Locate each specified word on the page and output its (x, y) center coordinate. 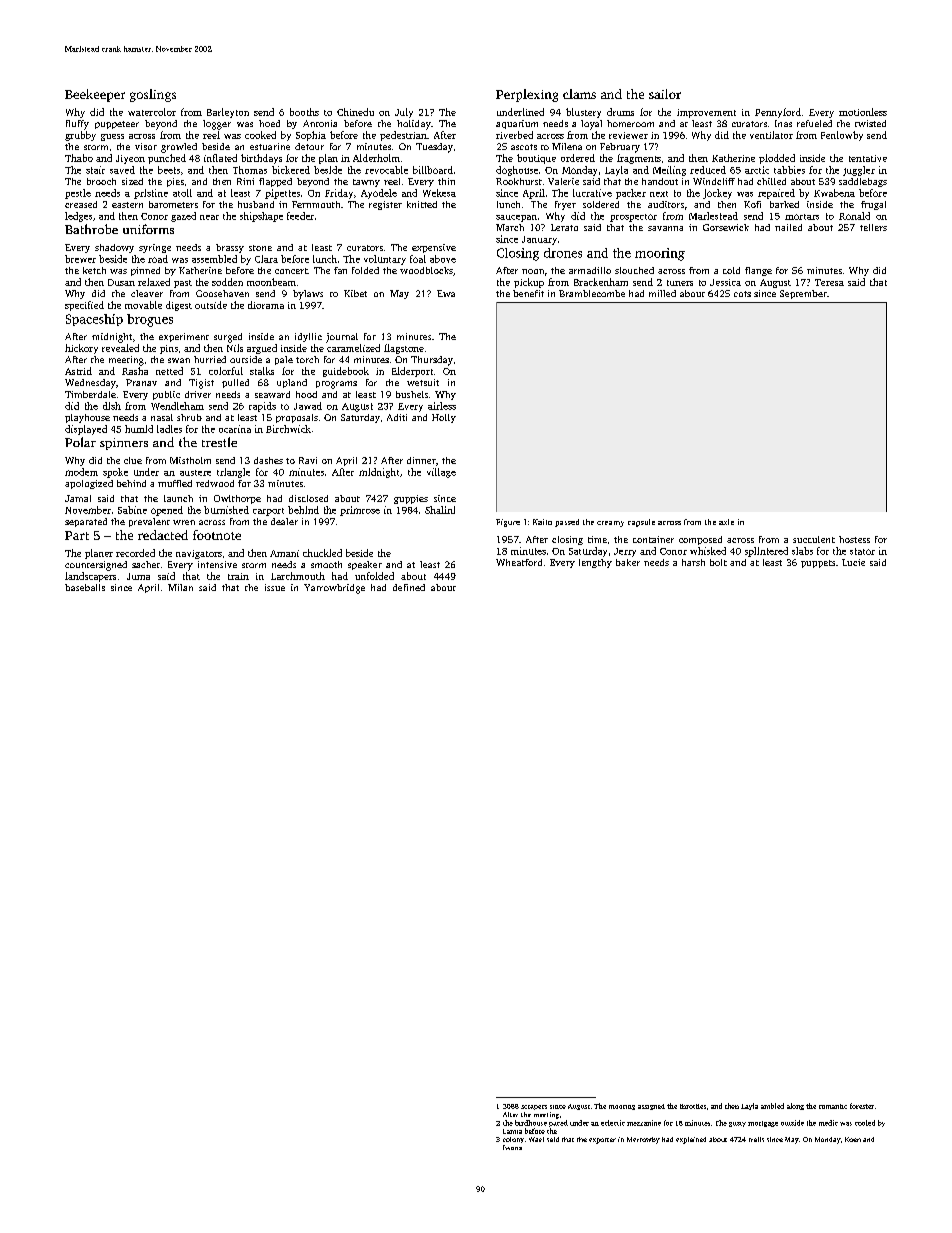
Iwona (512, 1147)
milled (662, 293)
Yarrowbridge (334, 589)
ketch (94, 270)
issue (275, 587)
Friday (339, 194)
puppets (818, 564)
